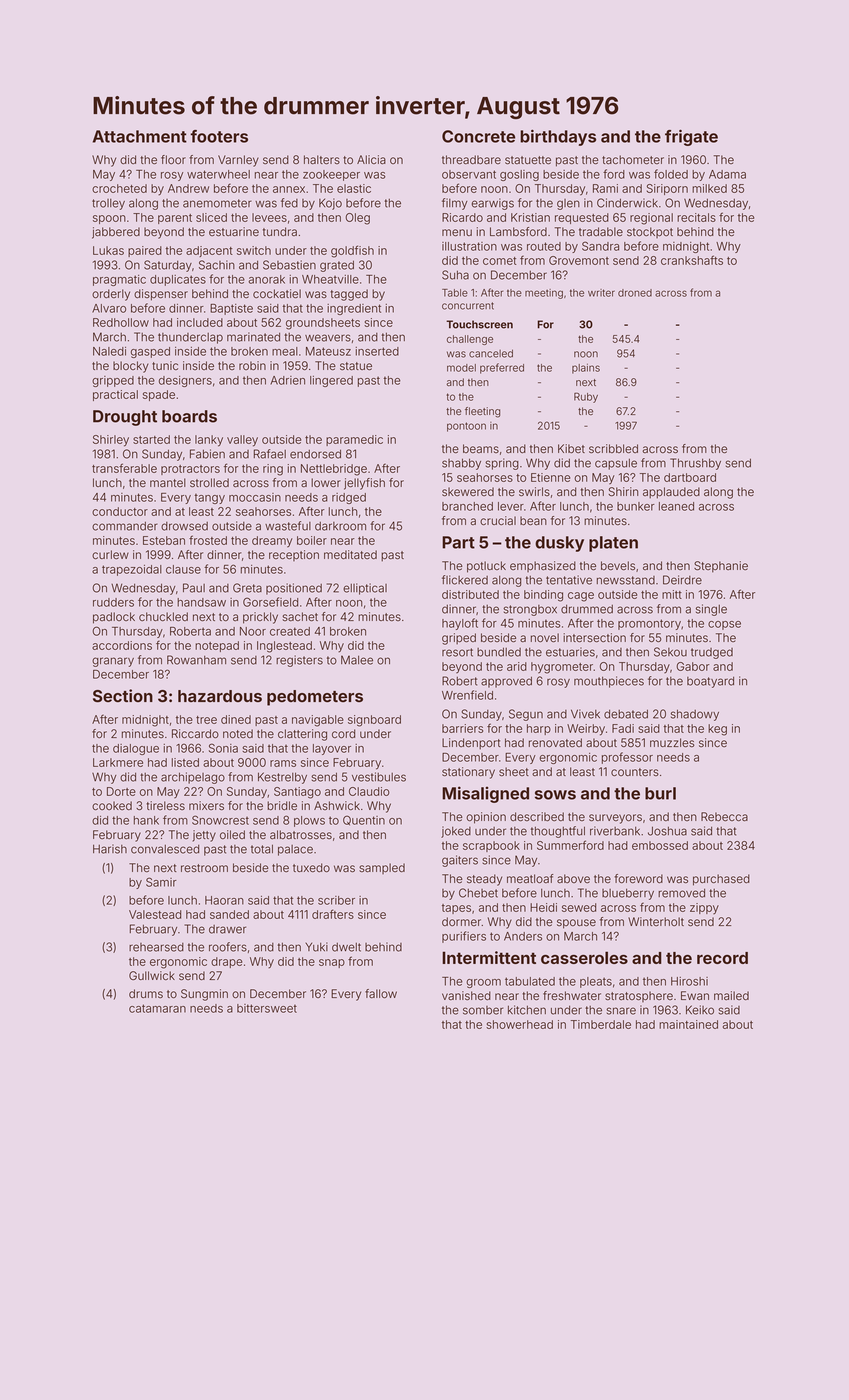 Image resolution: width=849 pixels, height=1400 pixels. I want to click on darkroom, so click(340, 526).
